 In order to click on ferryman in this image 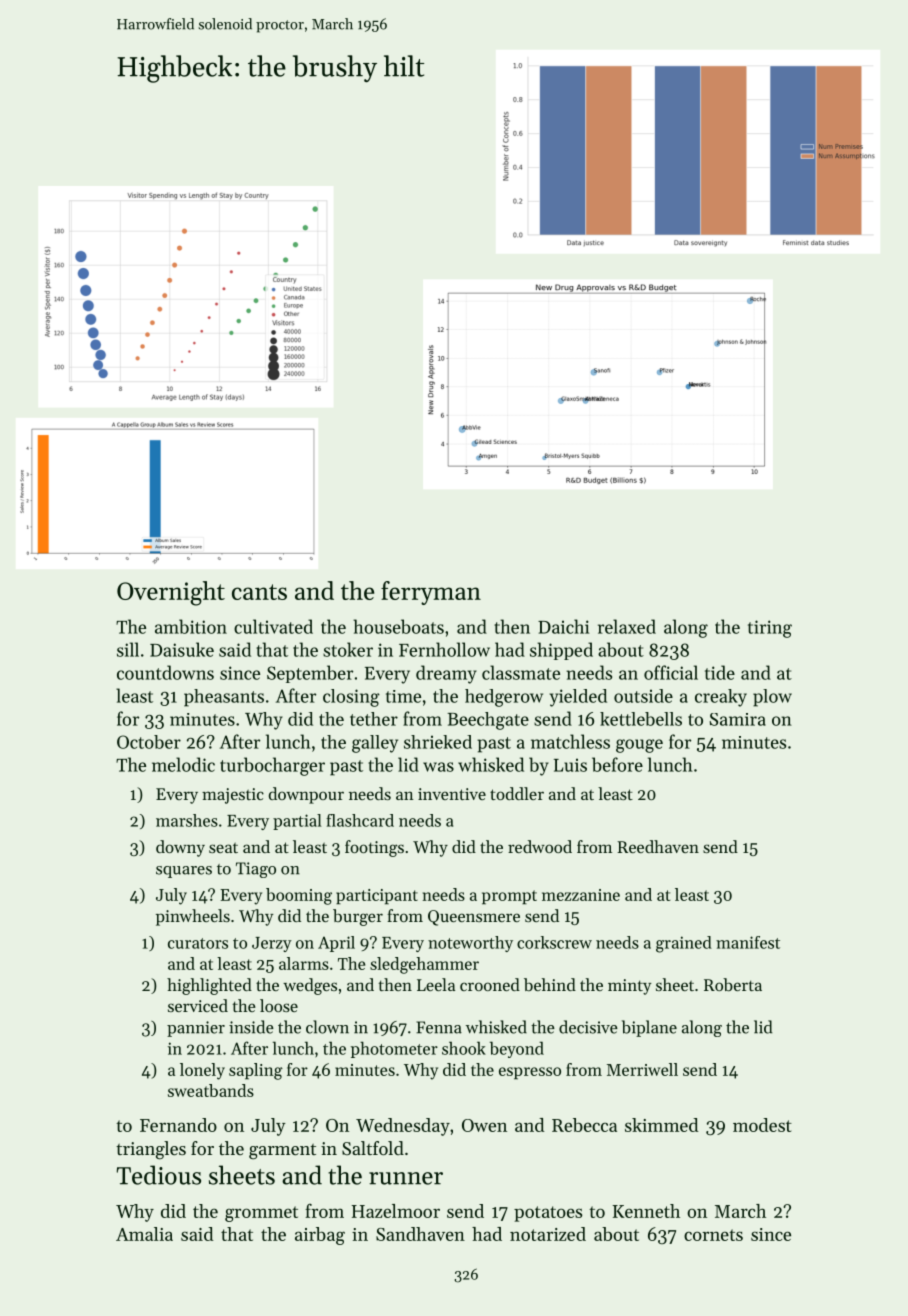, I will do `click(431, 593)`.
